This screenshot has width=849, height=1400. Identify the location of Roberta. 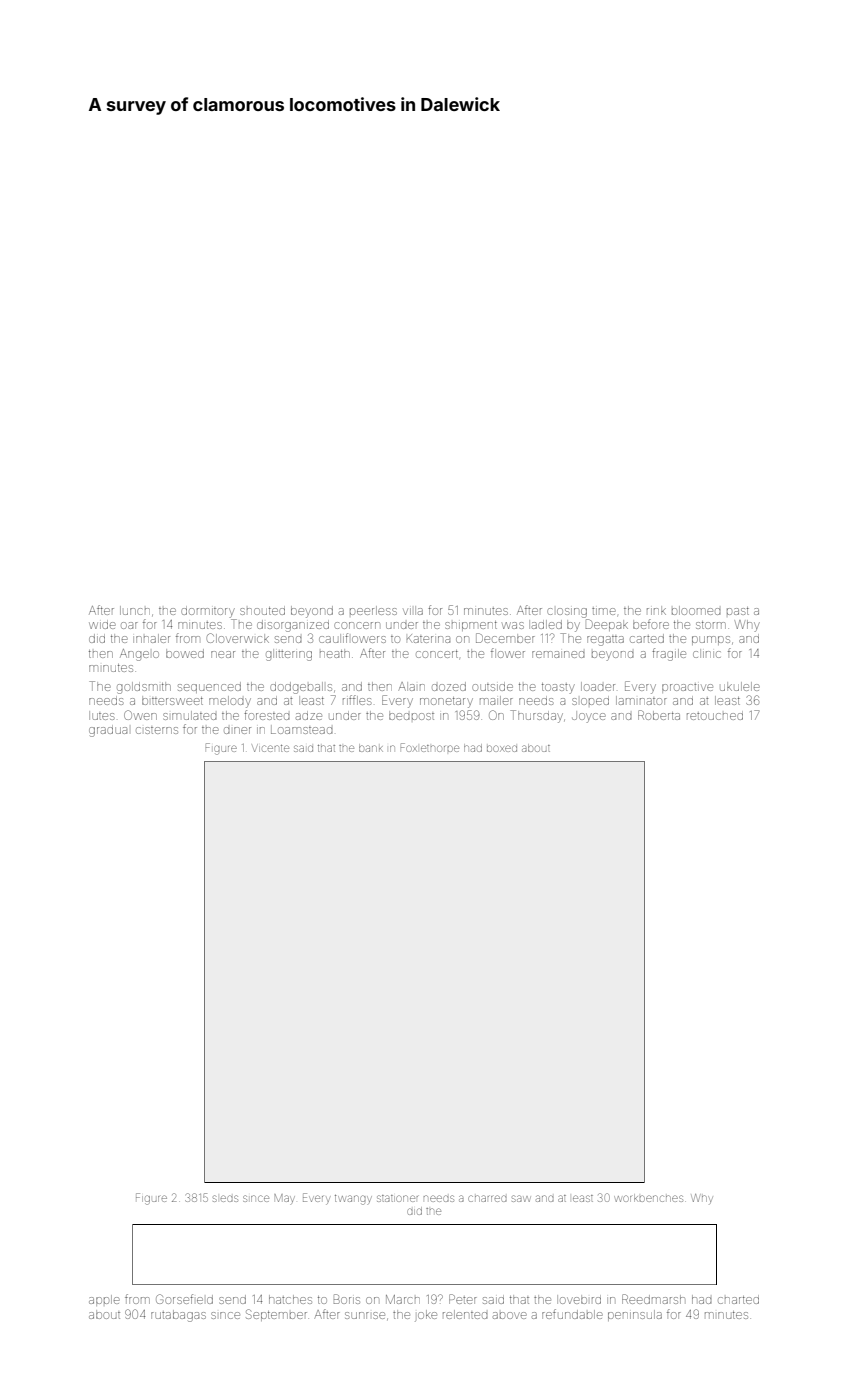
(659, 715).
